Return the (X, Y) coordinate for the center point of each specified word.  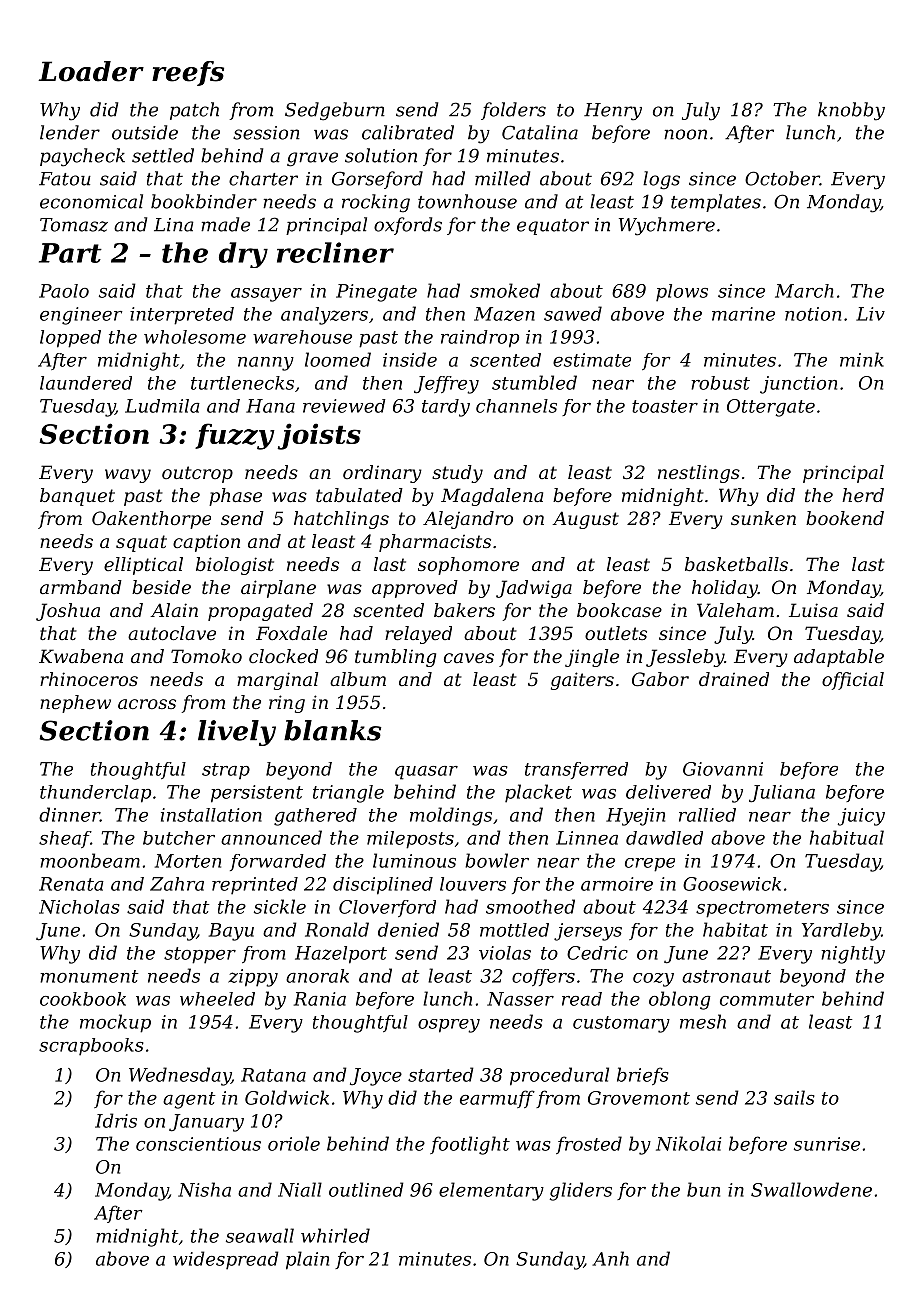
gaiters (582, 681)
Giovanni (723, 769)
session (266, 133)
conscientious (198, 1144)
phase (235, 497)
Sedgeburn (335, 111)
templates (716, 203)
